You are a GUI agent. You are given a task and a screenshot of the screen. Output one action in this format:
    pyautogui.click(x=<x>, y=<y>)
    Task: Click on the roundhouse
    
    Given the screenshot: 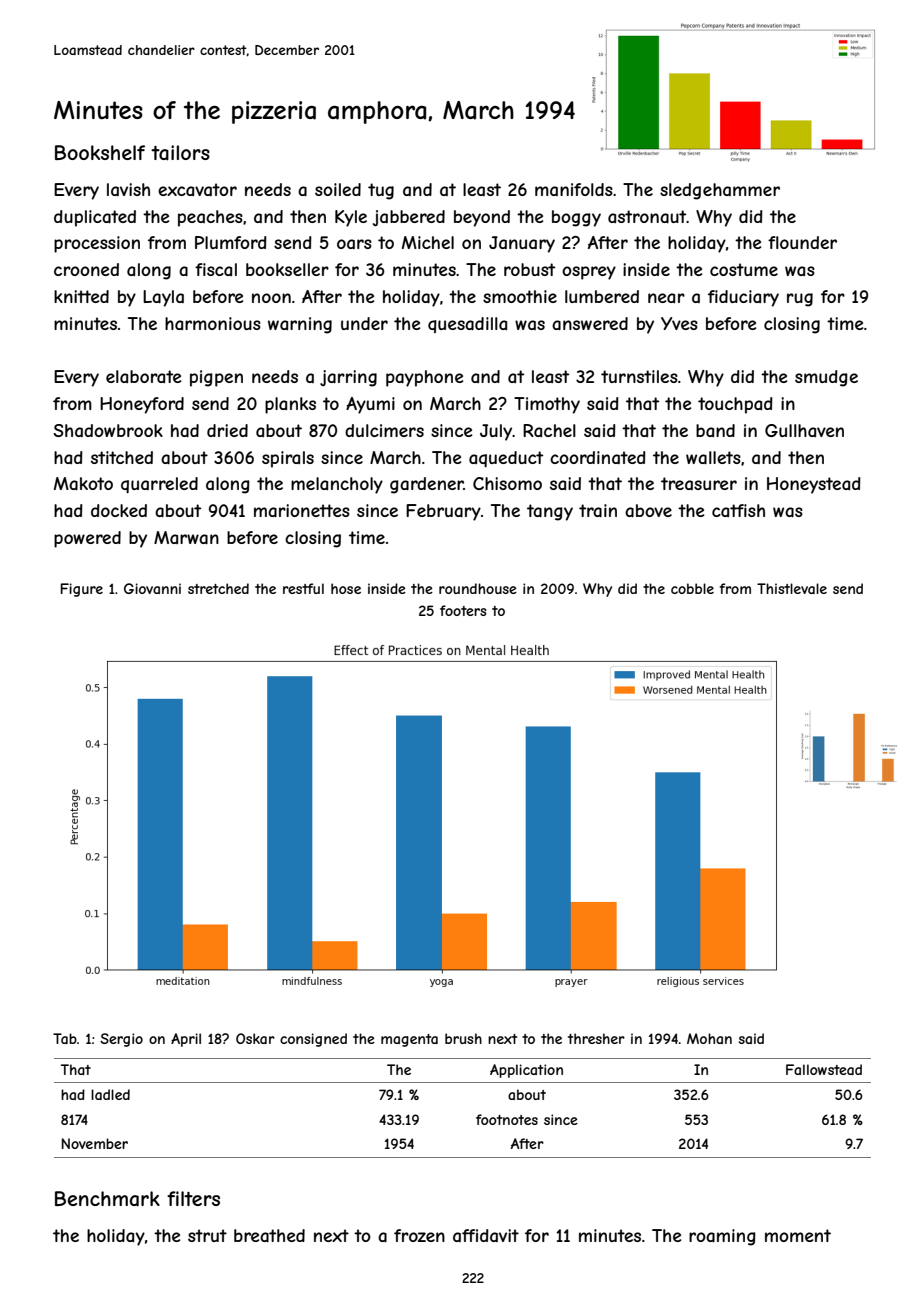 What is the action you would take?
    pyautogui.click(x=478, y=588)
